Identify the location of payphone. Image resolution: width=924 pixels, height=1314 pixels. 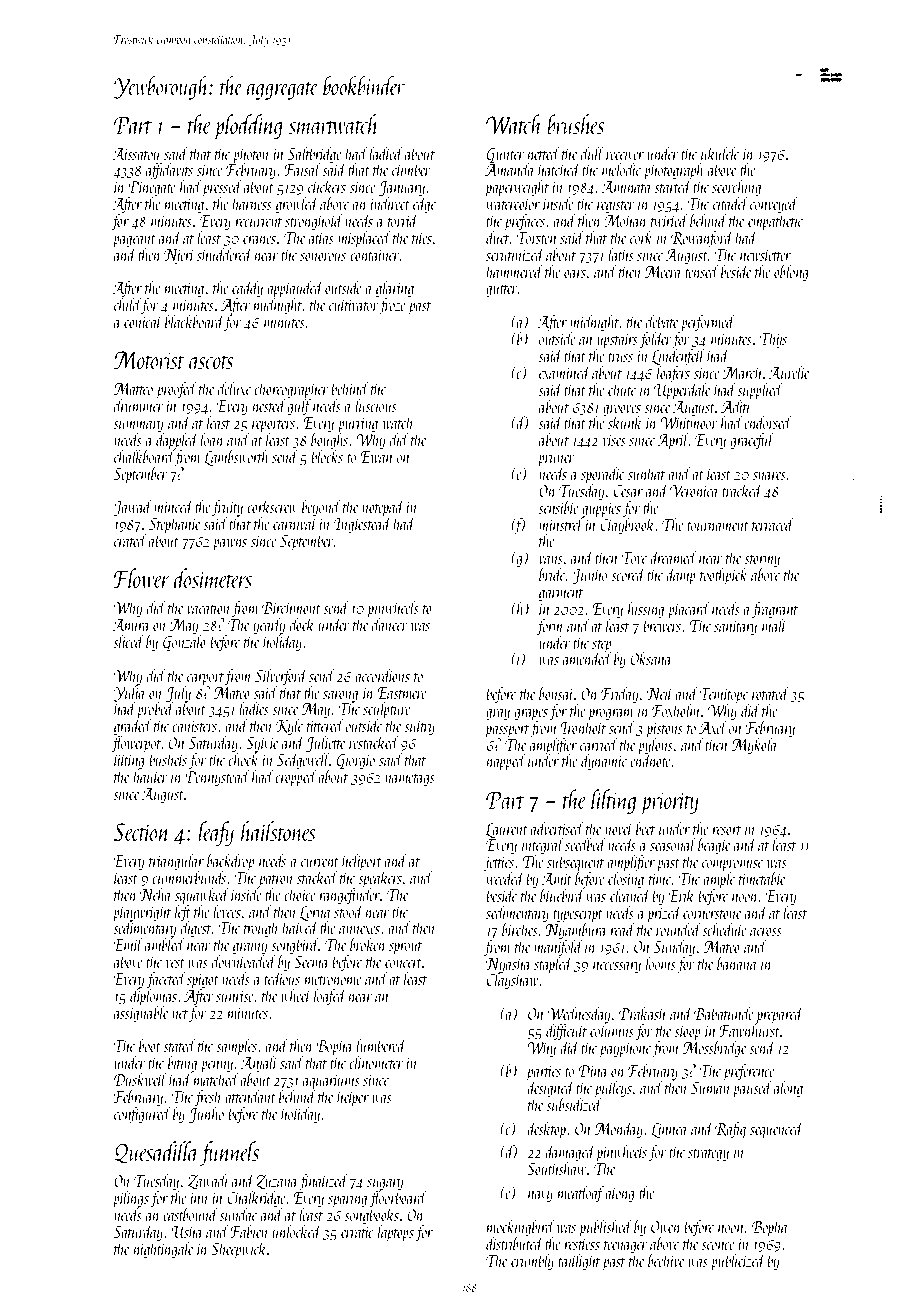
(625, 1049).
